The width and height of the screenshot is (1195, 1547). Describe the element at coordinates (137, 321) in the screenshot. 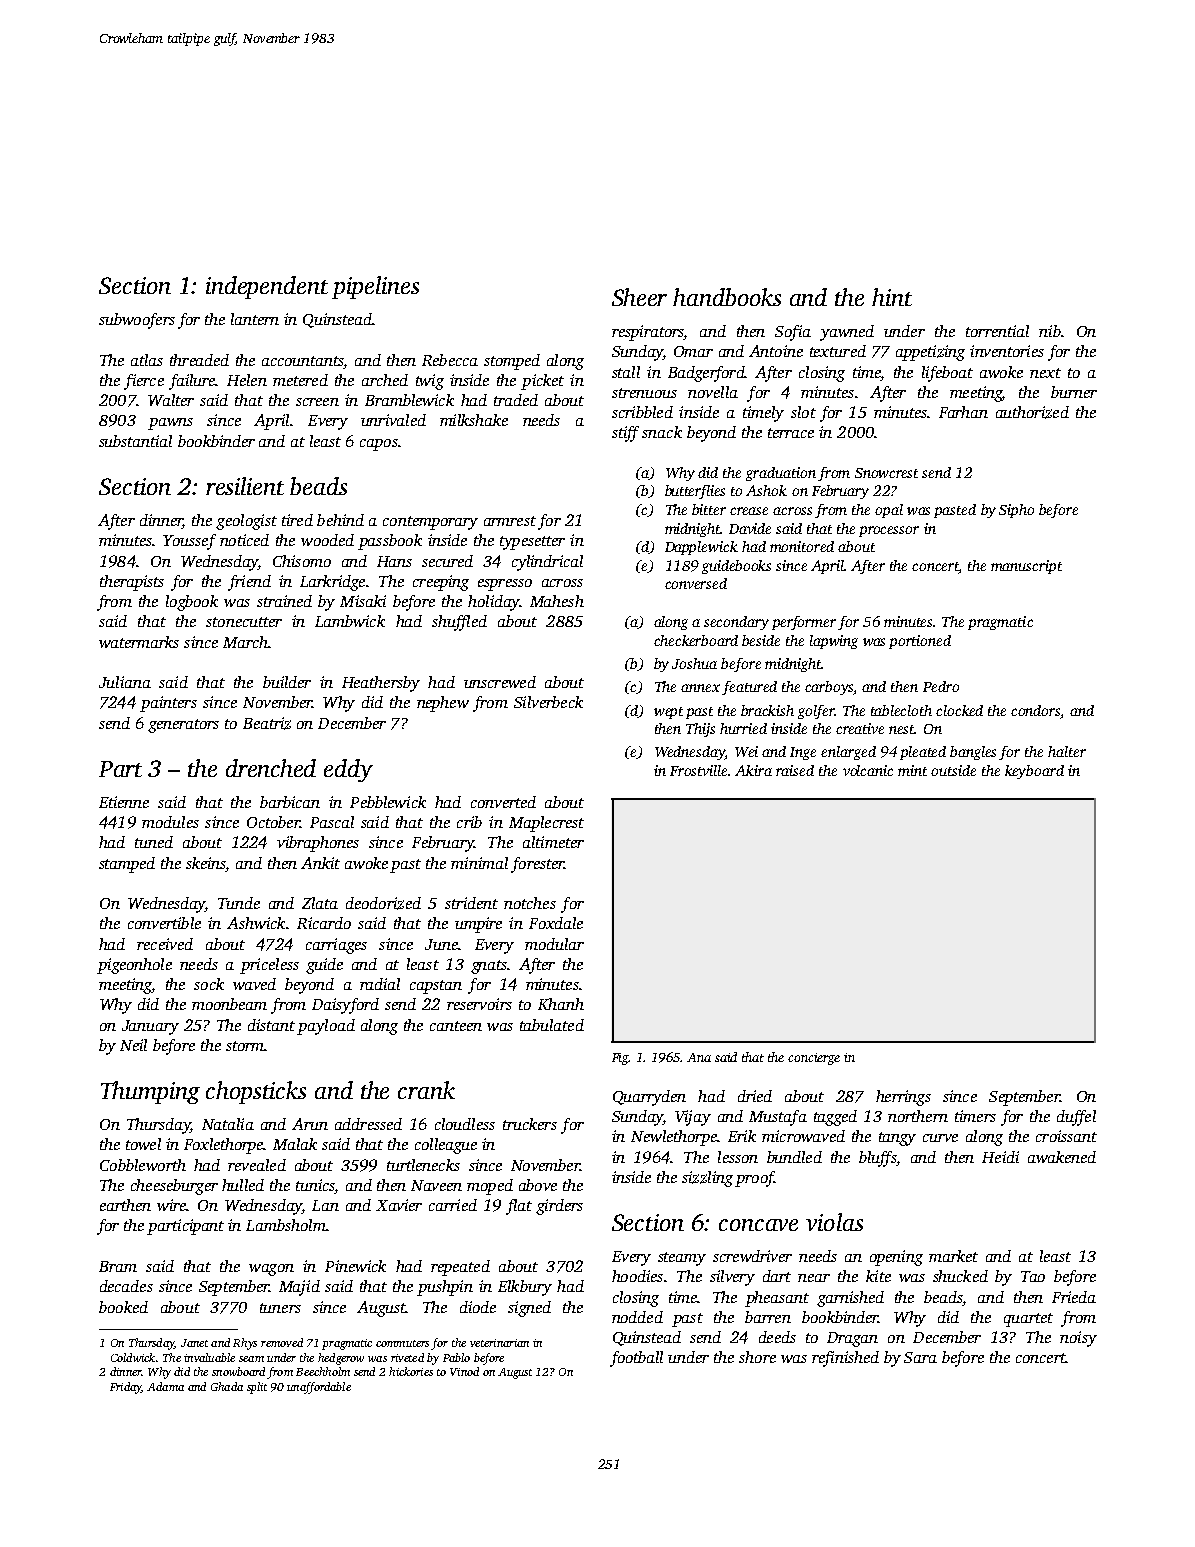

I see `subwoofers` at that location.
